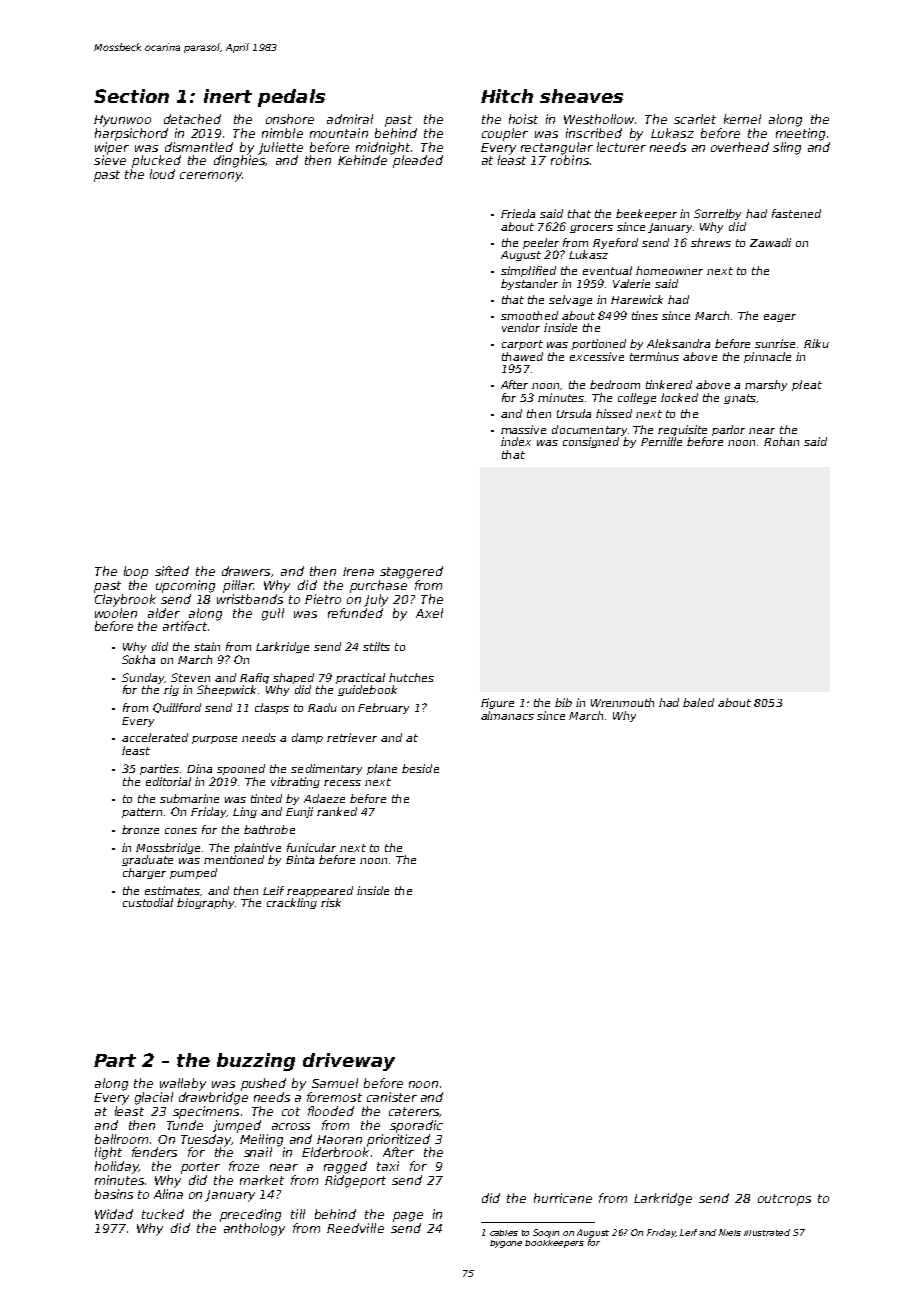 The height and width of the image is (1308, 924). Describe the element at coordinates (816, 343) in the image. I see `Riku` at that location.
